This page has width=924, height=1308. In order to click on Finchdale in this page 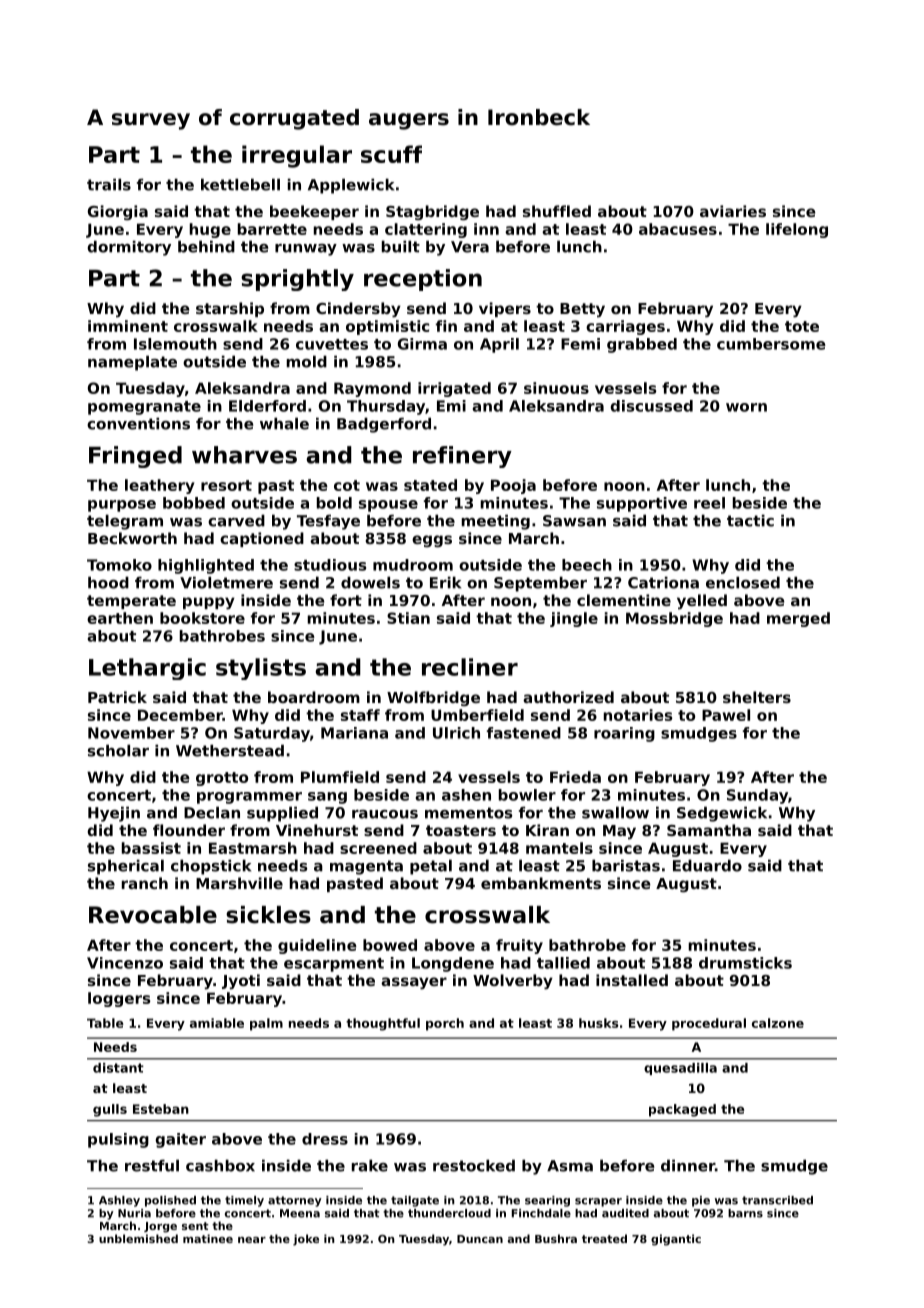, I will do `click(541, 1213)`.
